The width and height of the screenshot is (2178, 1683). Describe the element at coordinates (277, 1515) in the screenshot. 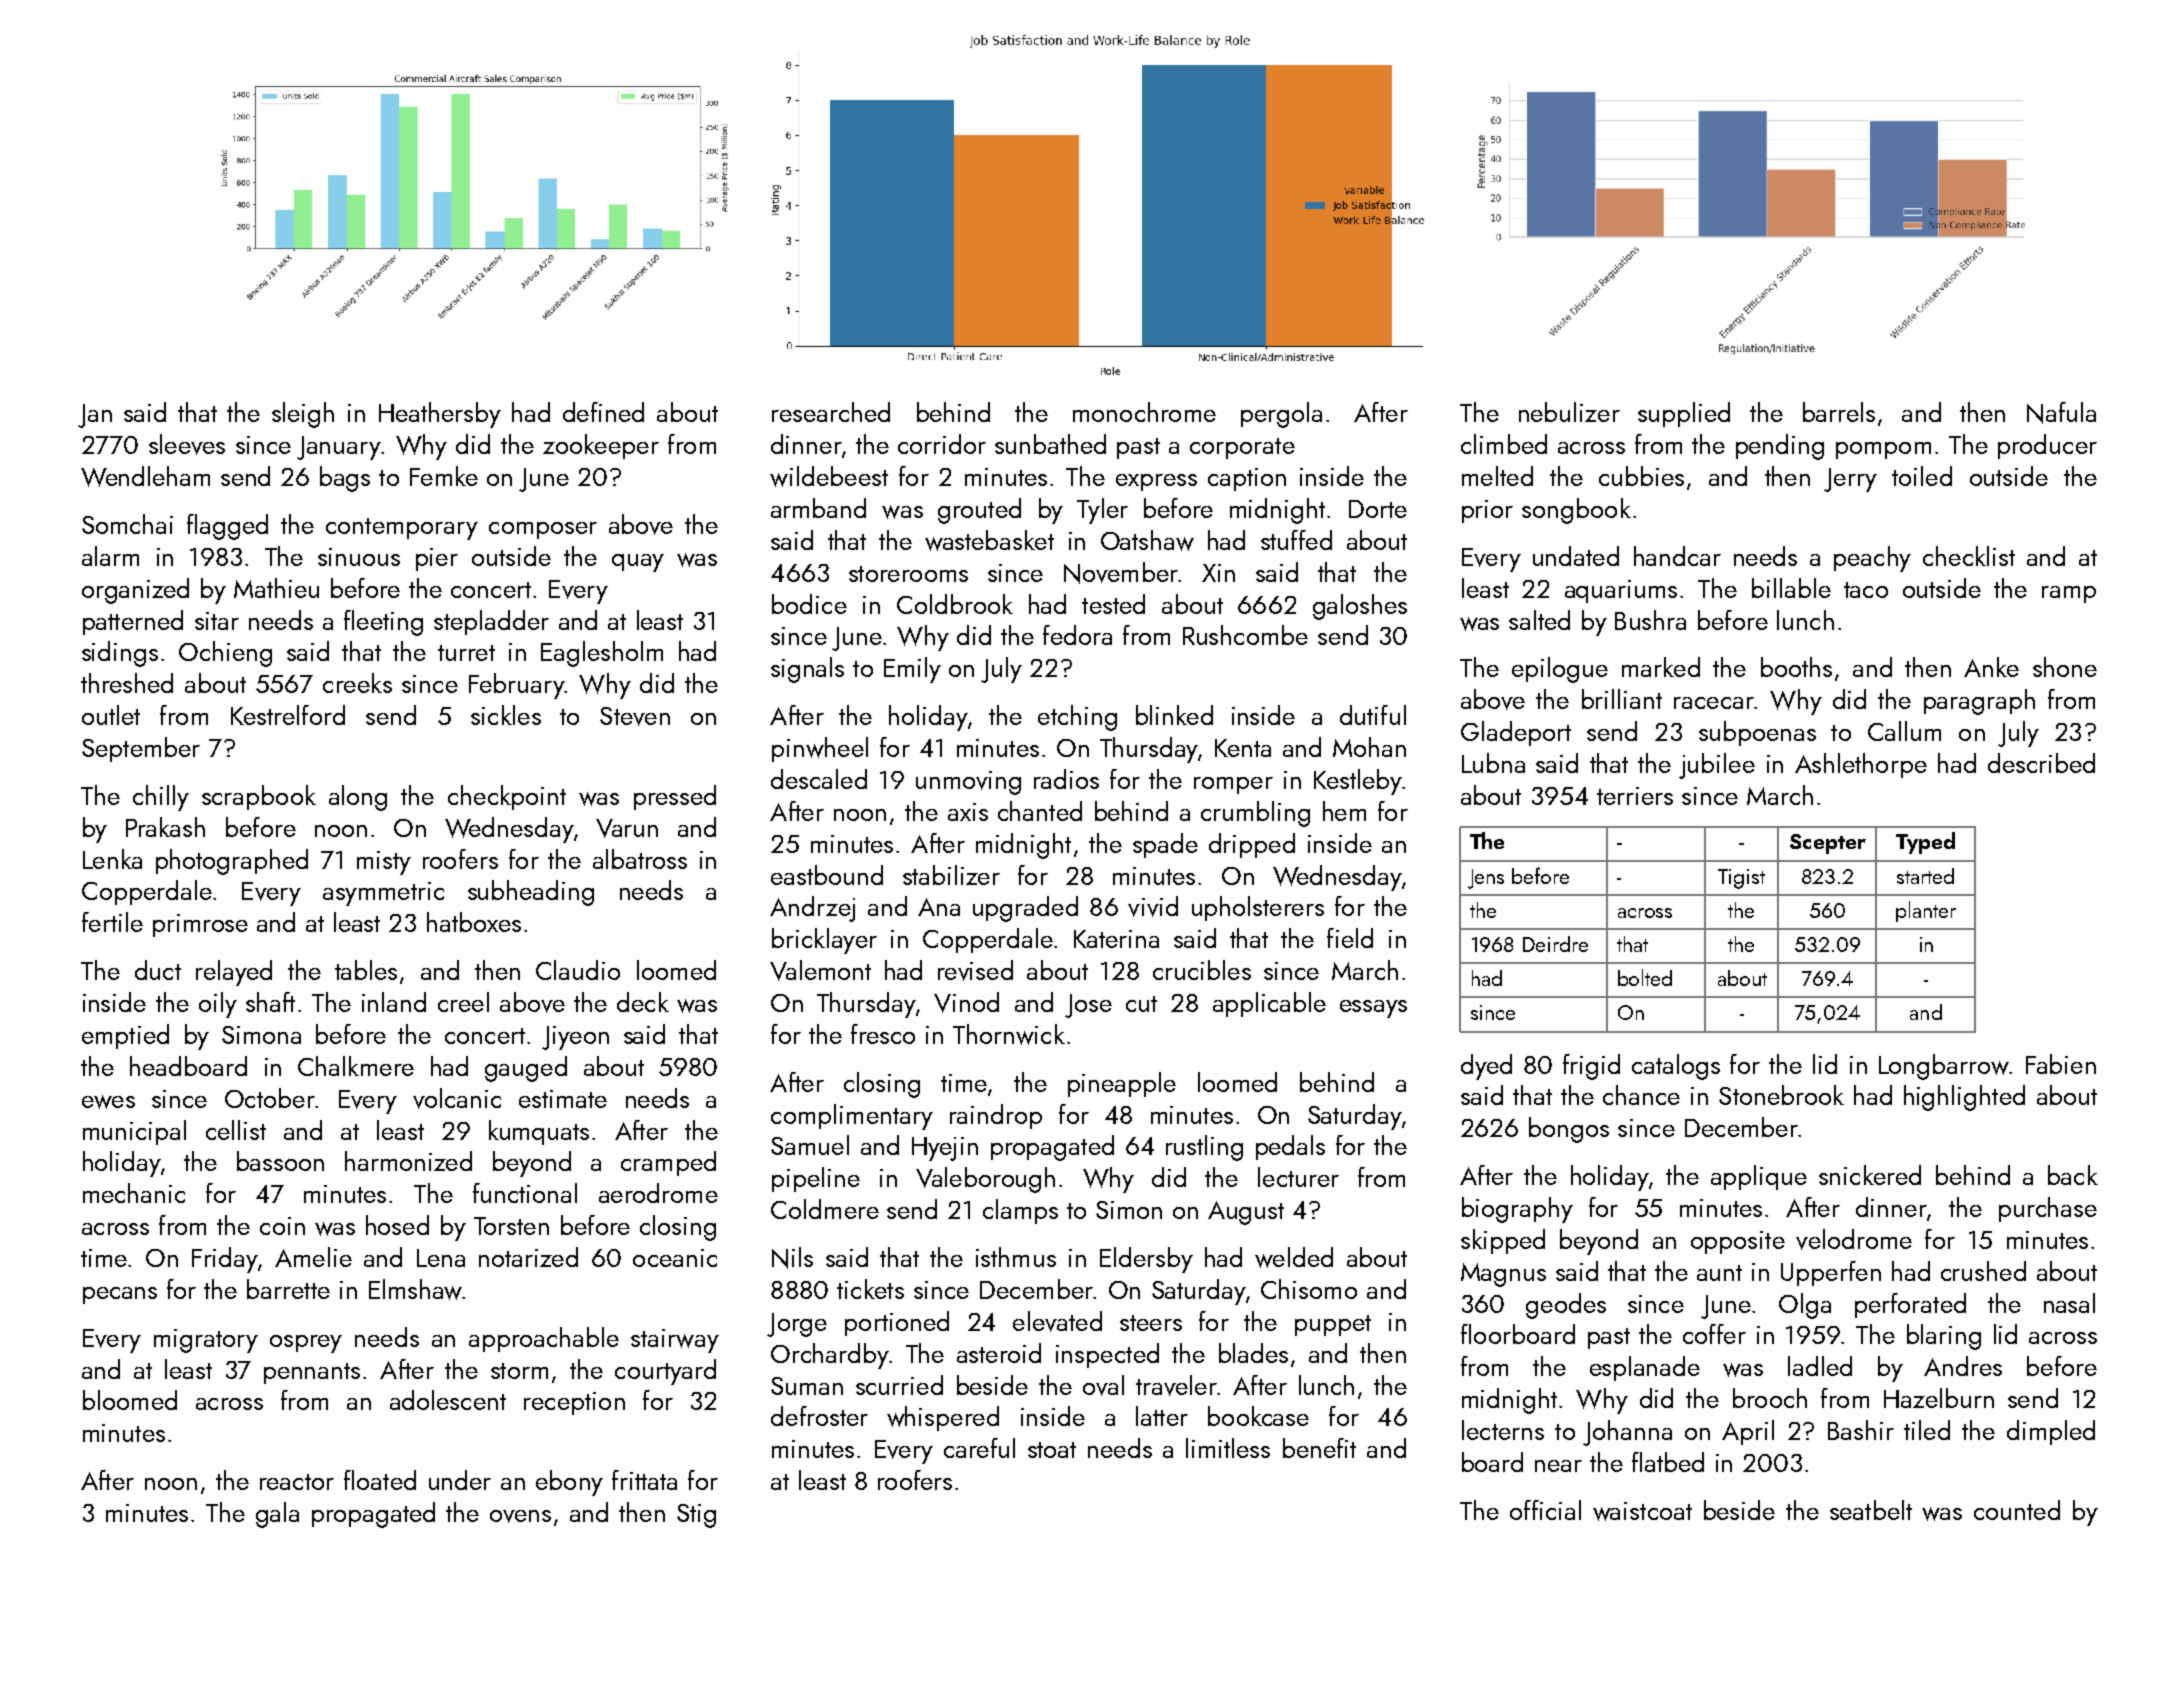

I see `gala` at that location.
